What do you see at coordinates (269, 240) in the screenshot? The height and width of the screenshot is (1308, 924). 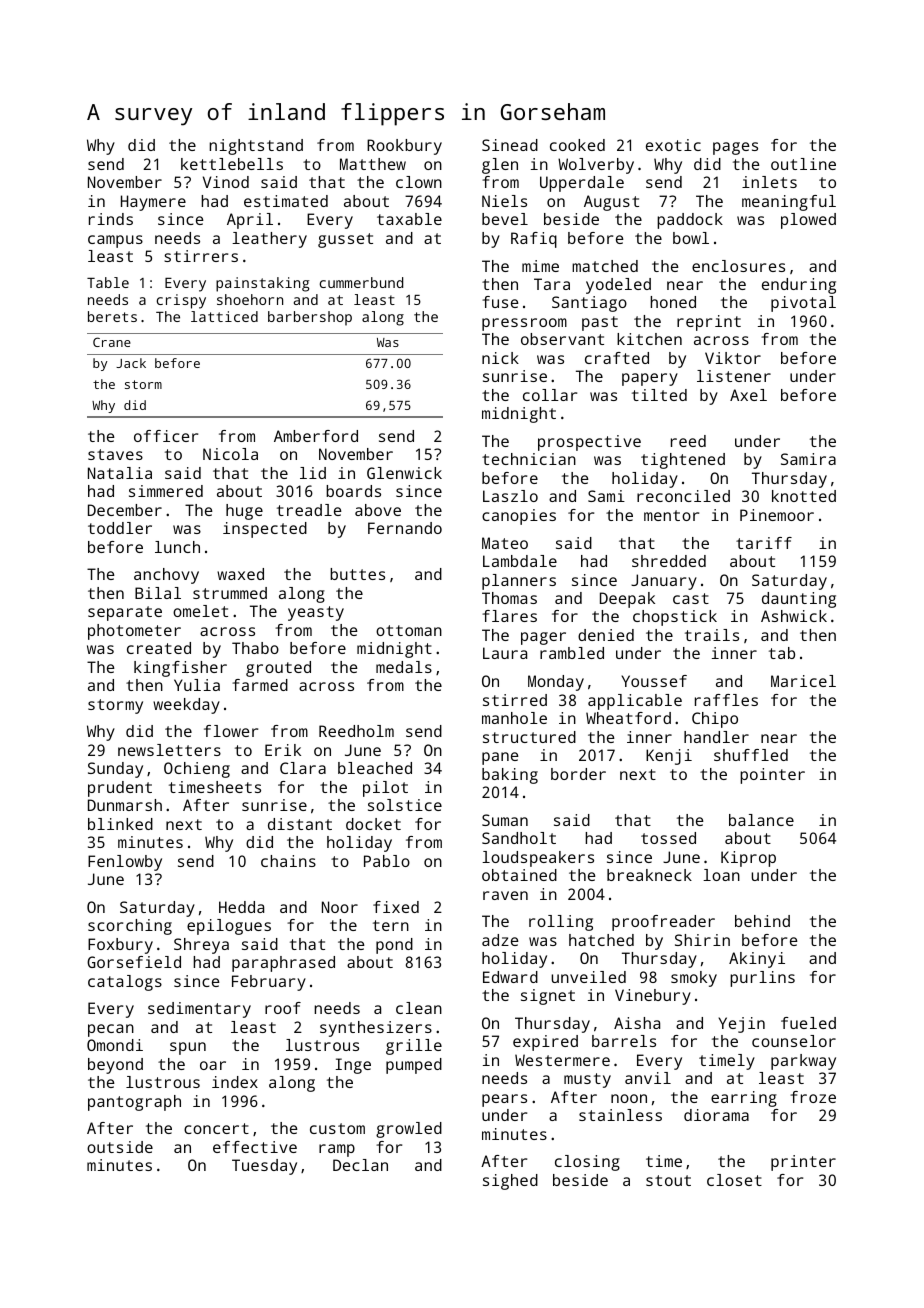 I see `leathery` at bounding box center [269, 240].
